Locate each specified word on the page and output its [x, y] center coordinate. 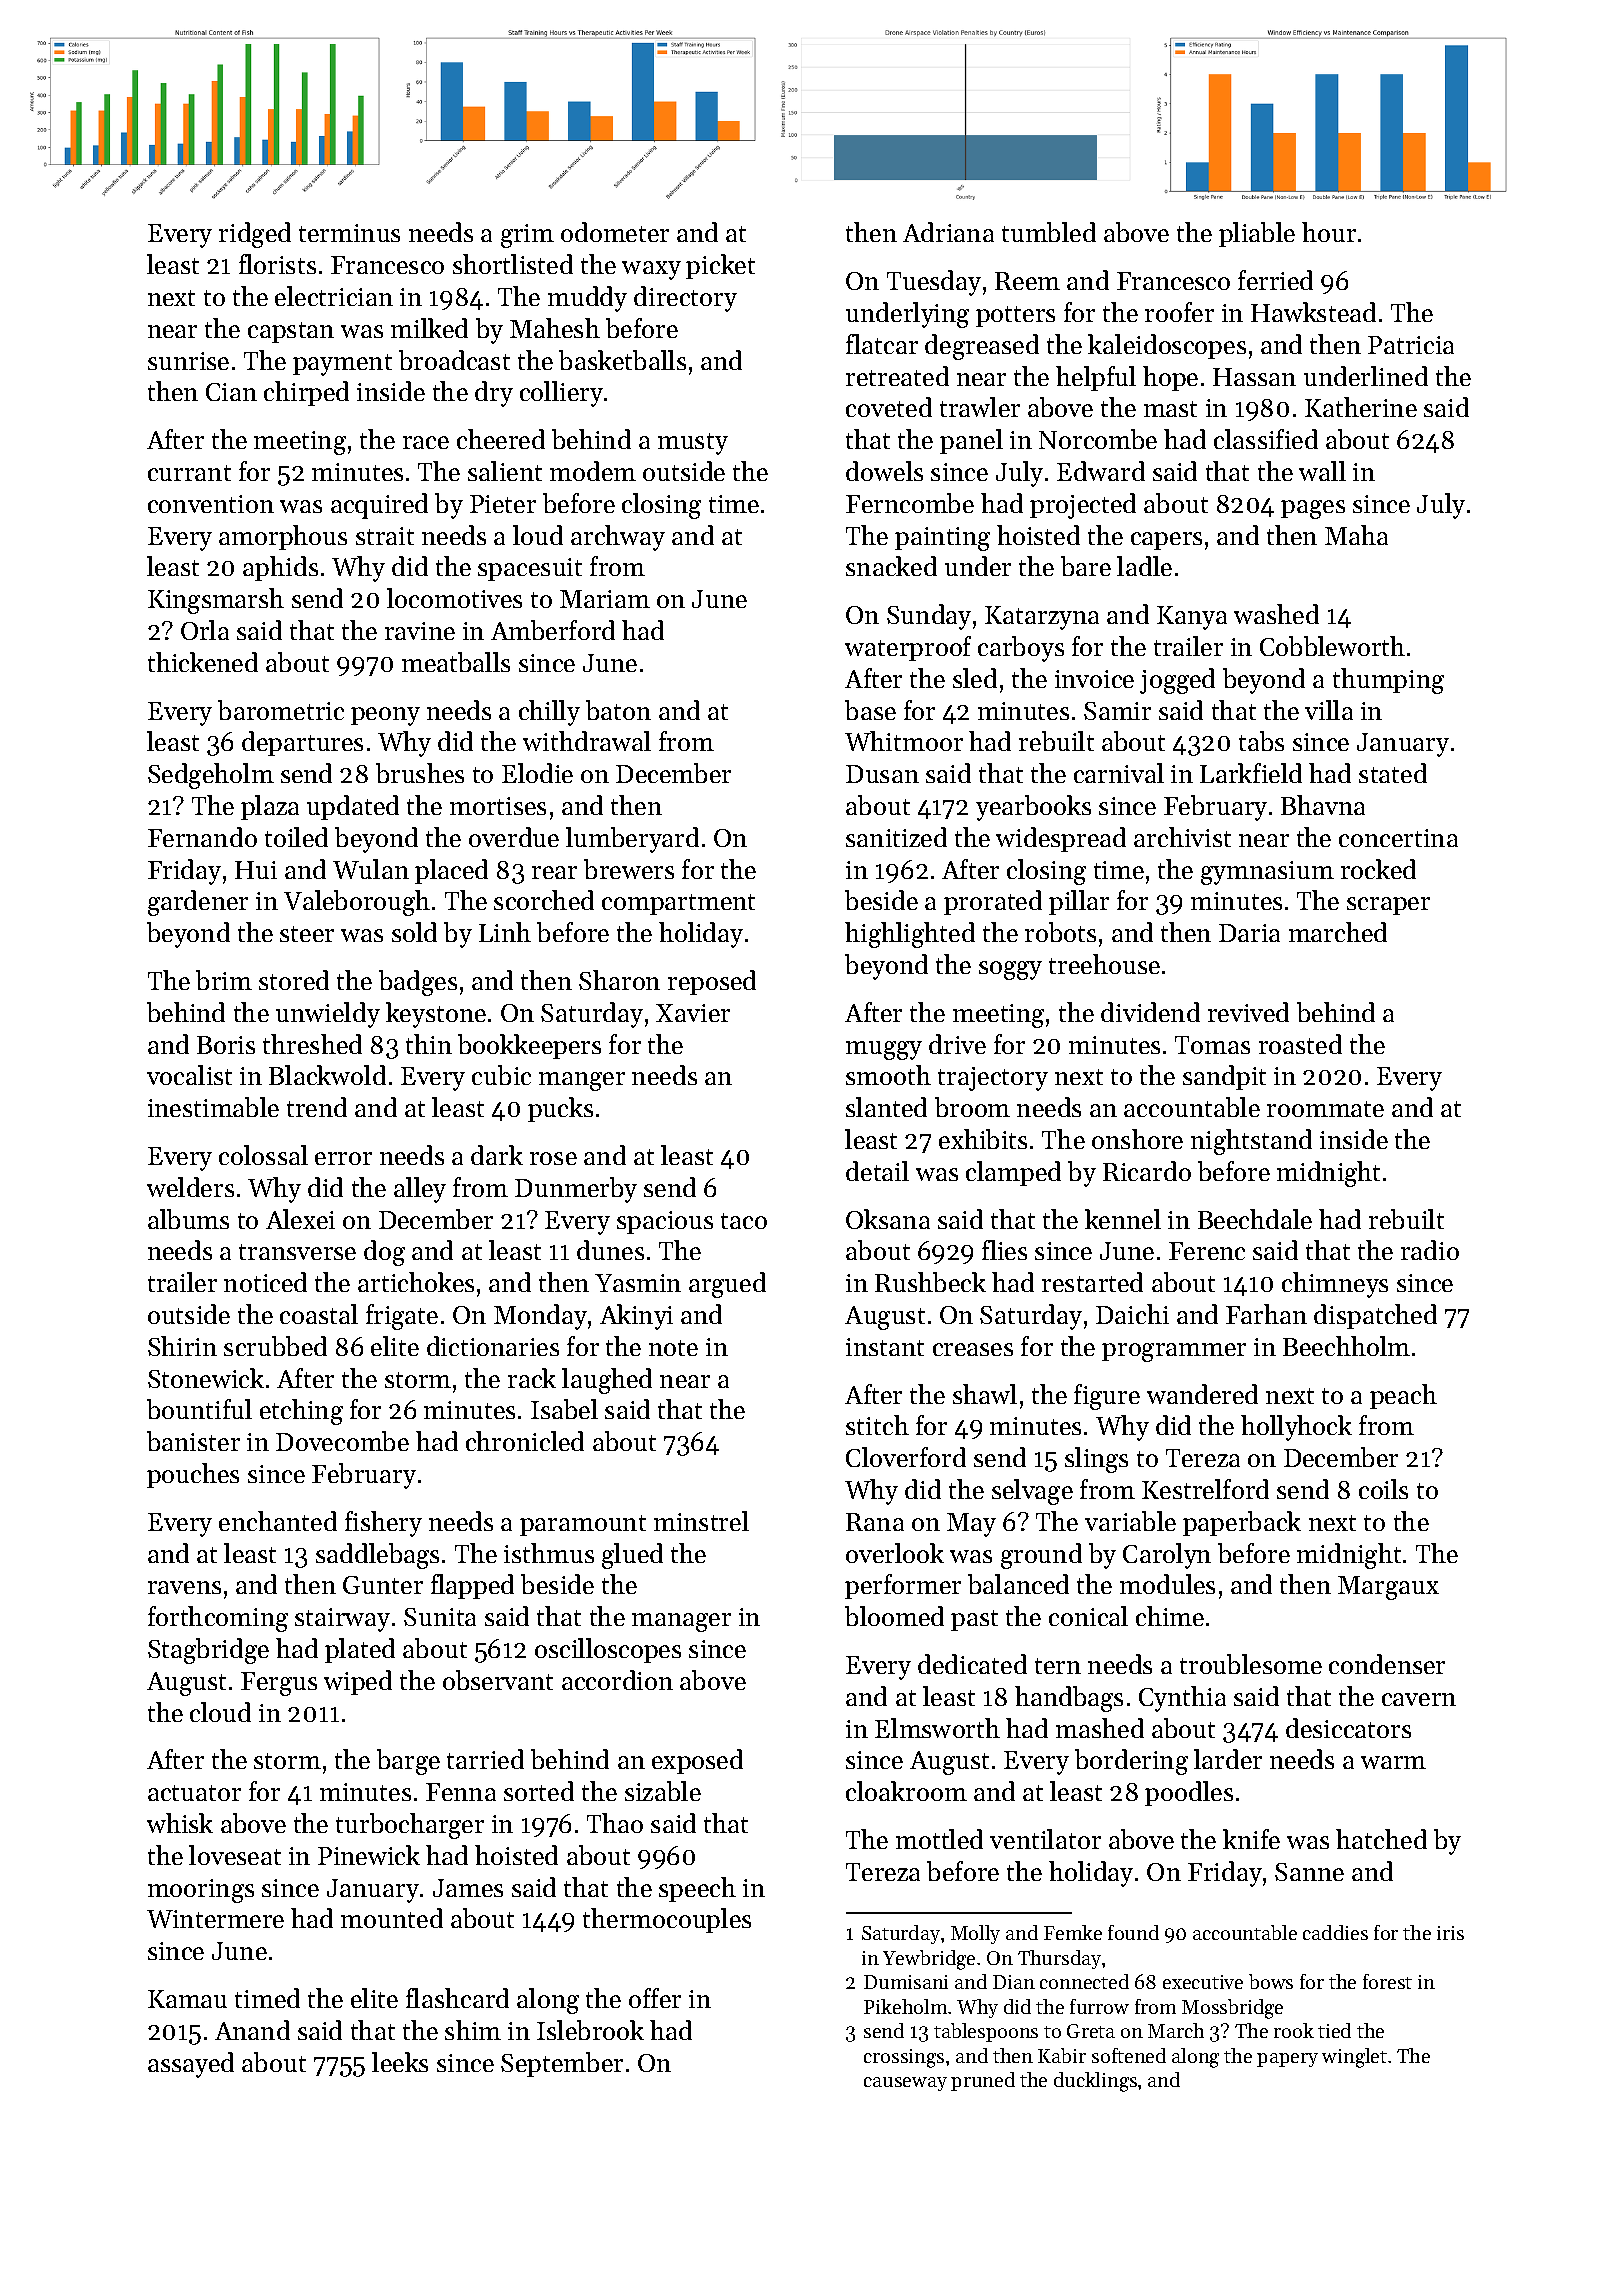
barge [408, 1762]
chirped [306, 393]
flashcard [457, 1998]
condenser [1387, 1664]
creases [973, 1349]
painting [942, 539]
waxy [651, 270]
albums [188, 1219]
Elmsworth [937, 1728]
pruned [983, 2081]
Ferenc [1207, 1251]
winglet [1354, 2058]
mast [1170, 409]
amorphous [283, 537]
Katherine [1361, 407]
